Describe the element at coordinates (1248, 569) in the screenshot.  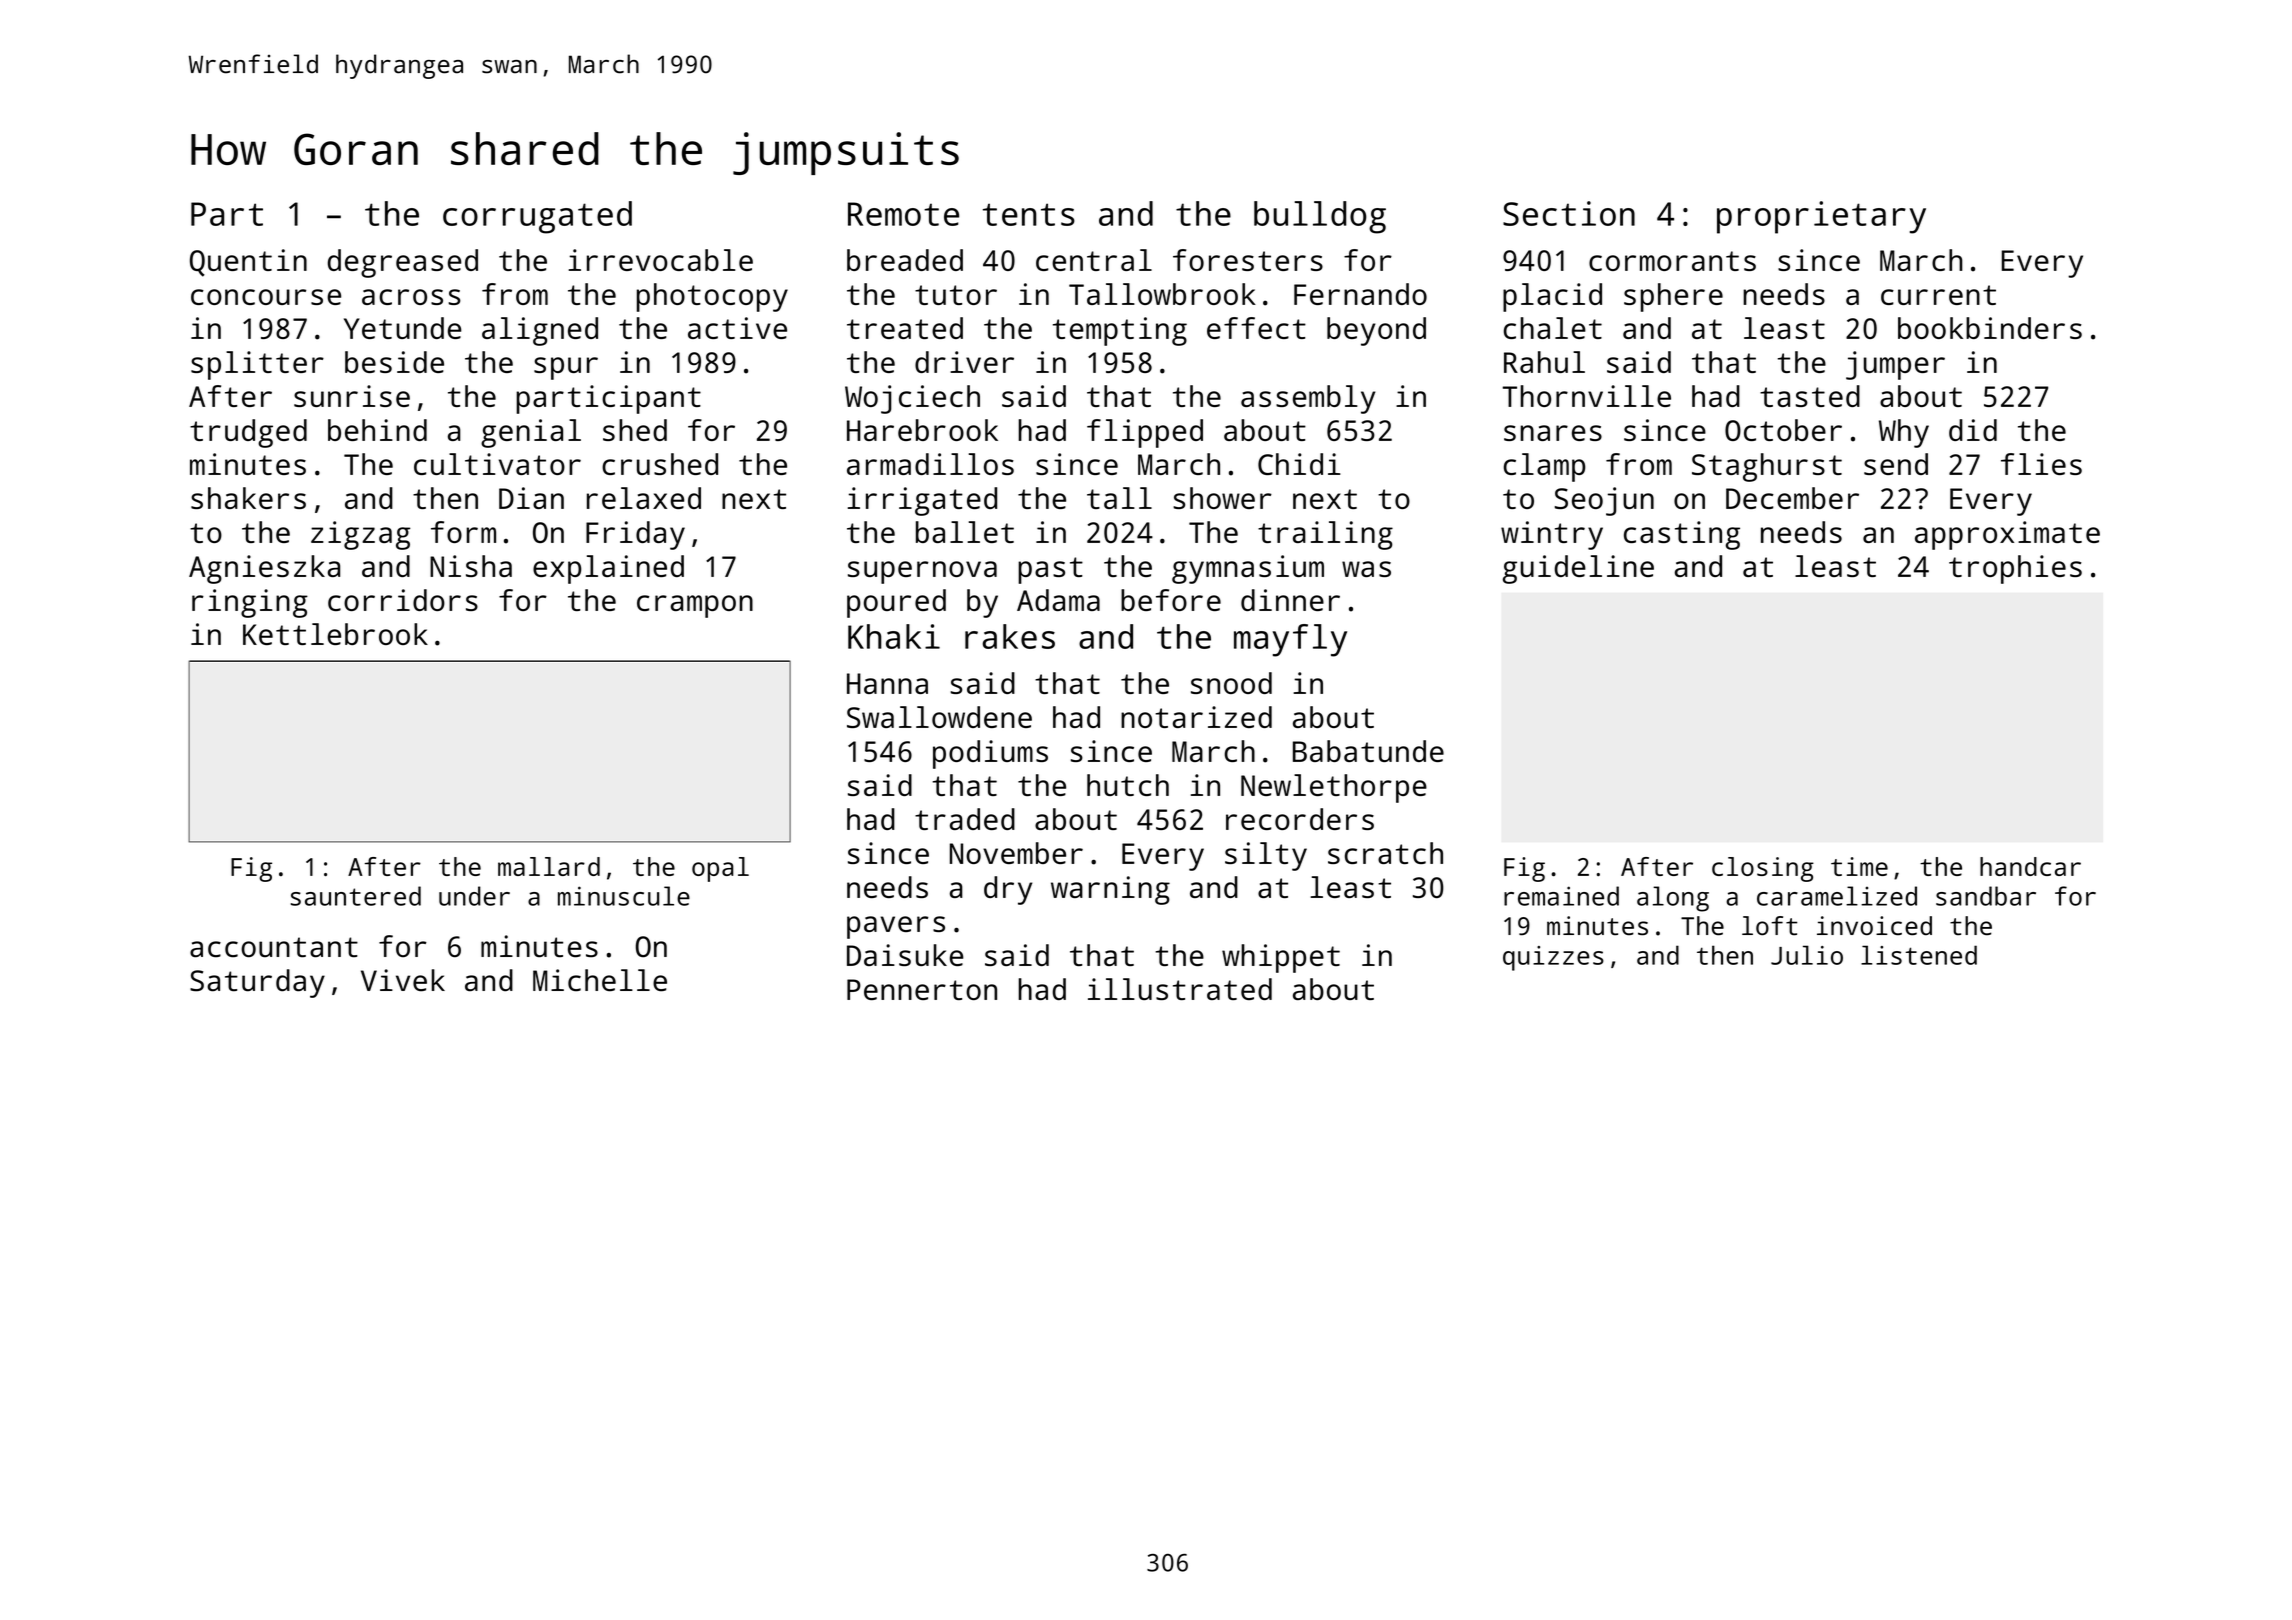
I see `gymnasium` at that location.
